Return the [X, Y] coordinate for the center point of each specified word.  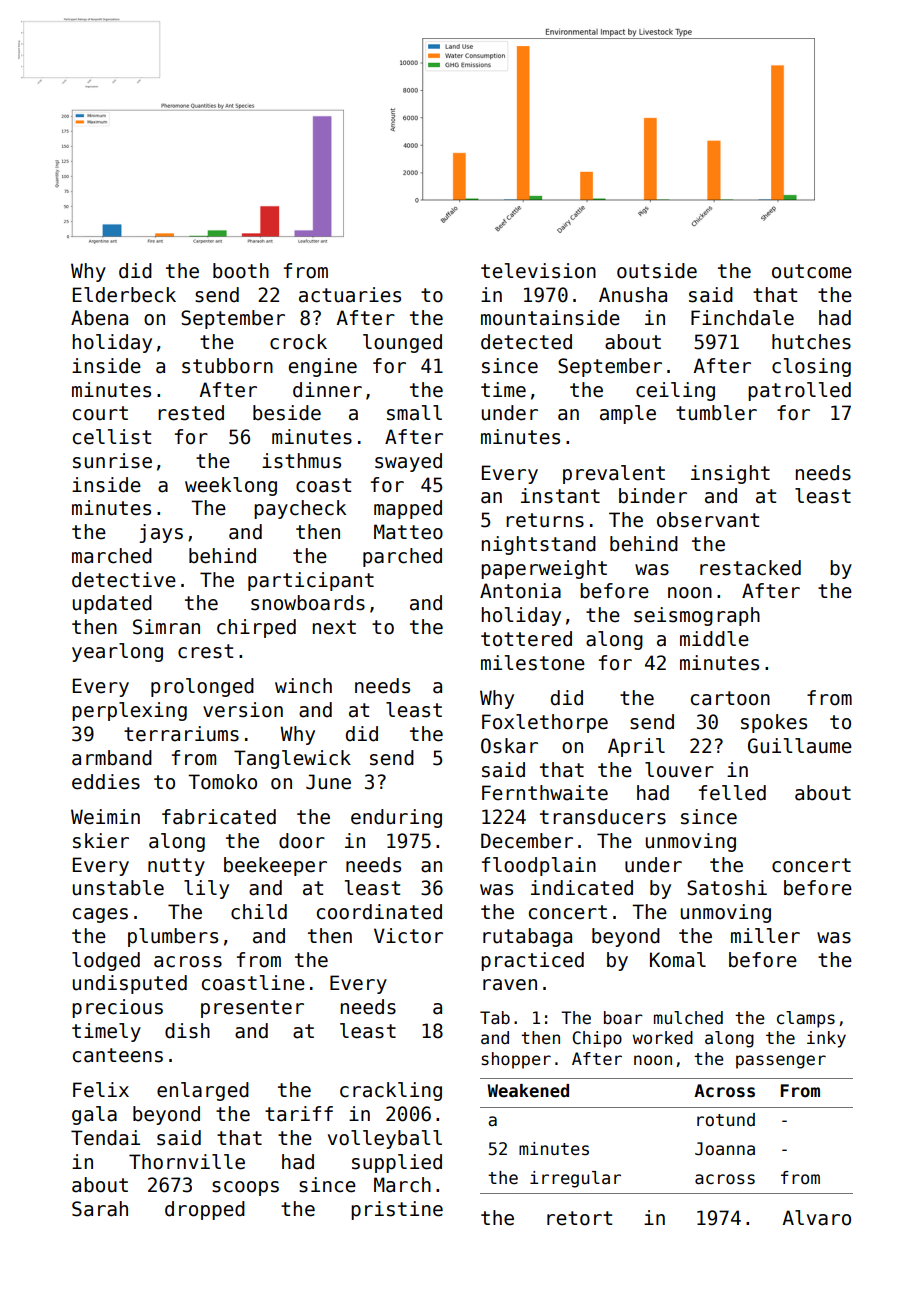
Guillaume [800, 746]
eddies [106, 782]
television [538, 271]
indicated [582, 888]
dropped [205, 1210]
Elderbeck [124, 295]
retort [579, 1218]
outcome [812, 271]
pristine [397, 1210]
